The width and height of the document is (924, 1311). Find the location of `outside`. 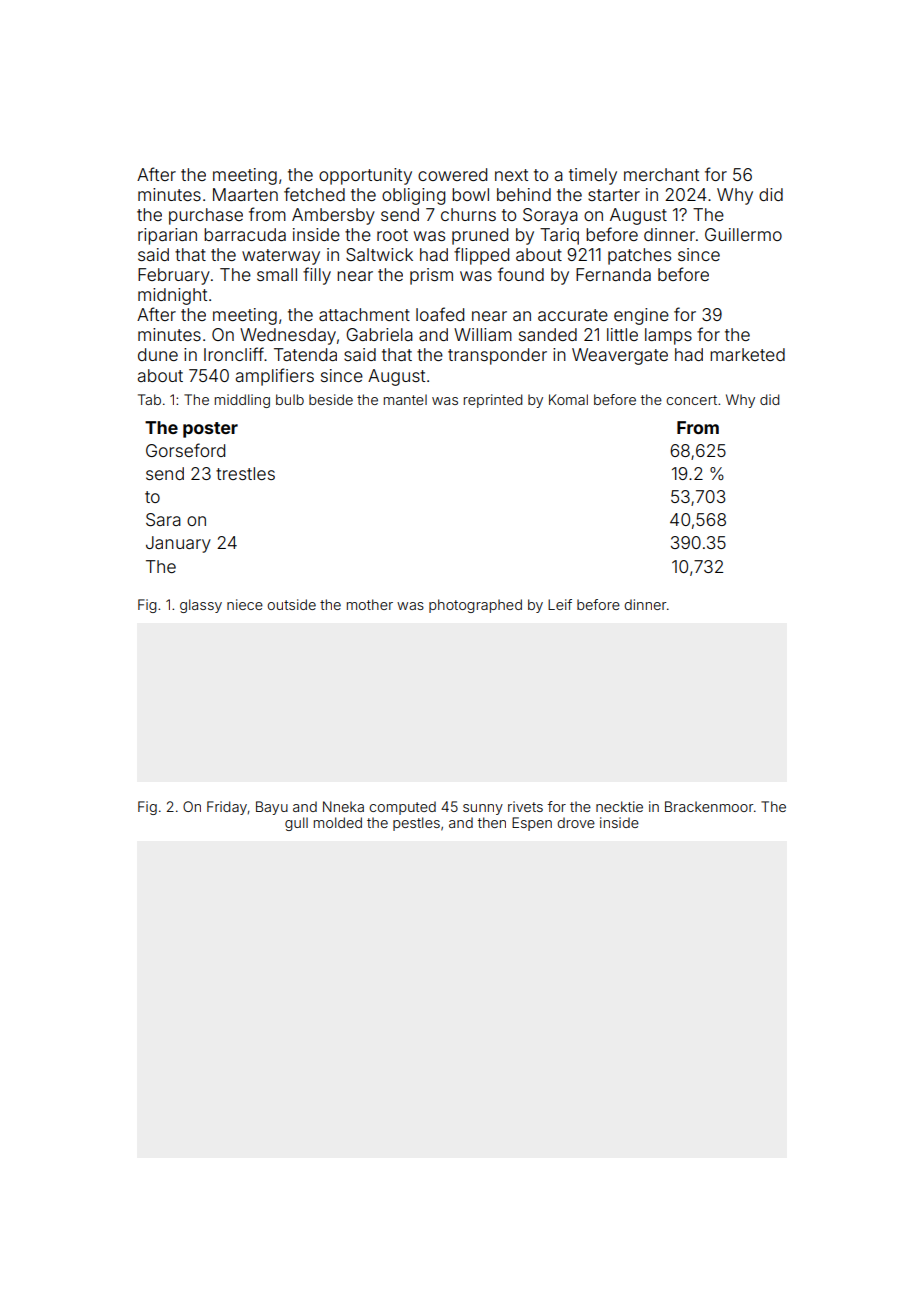

outside is located at coordinates (291, 604).
